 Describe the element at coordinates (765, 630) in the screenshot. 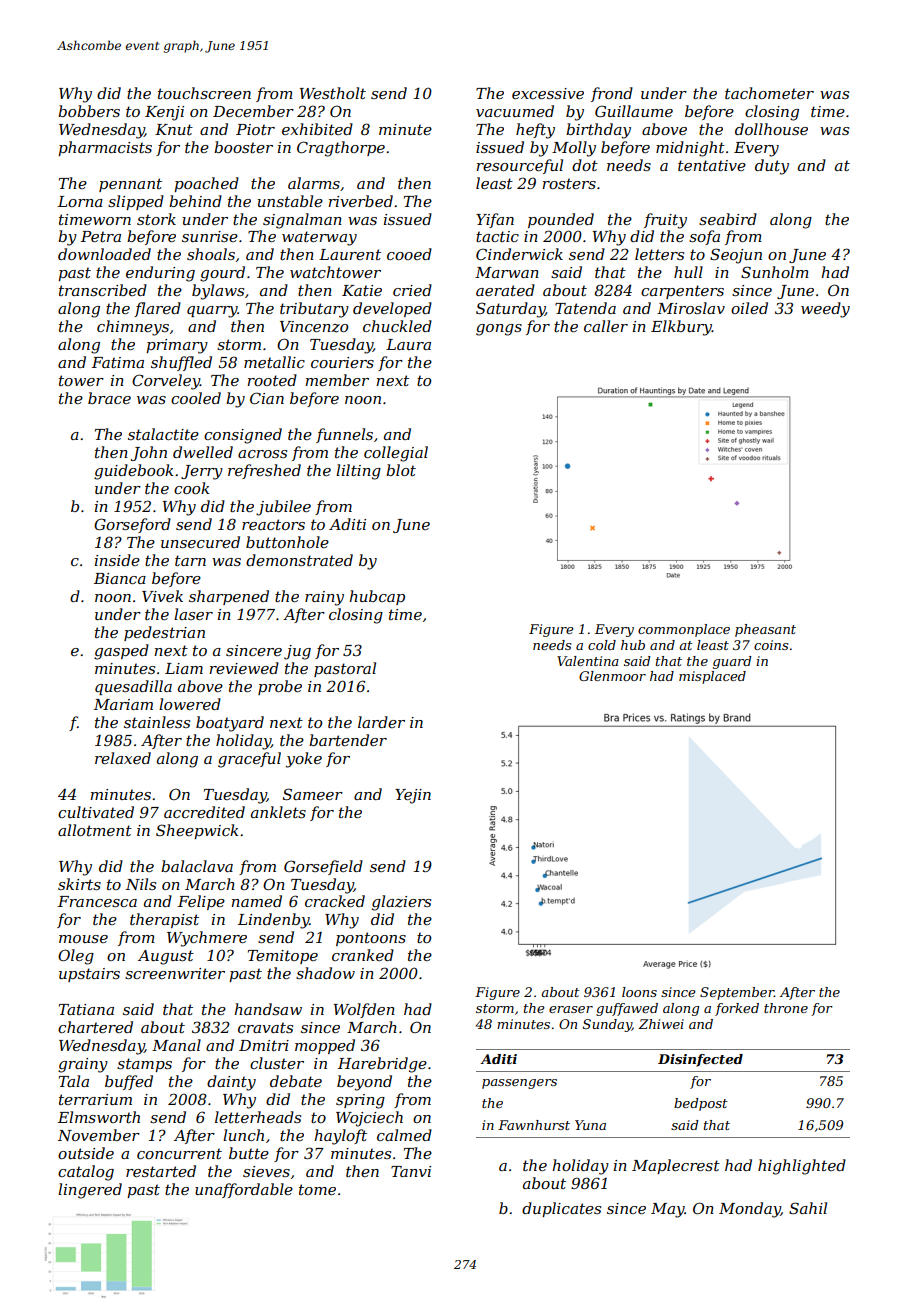

I see `pheasant` at that location.
